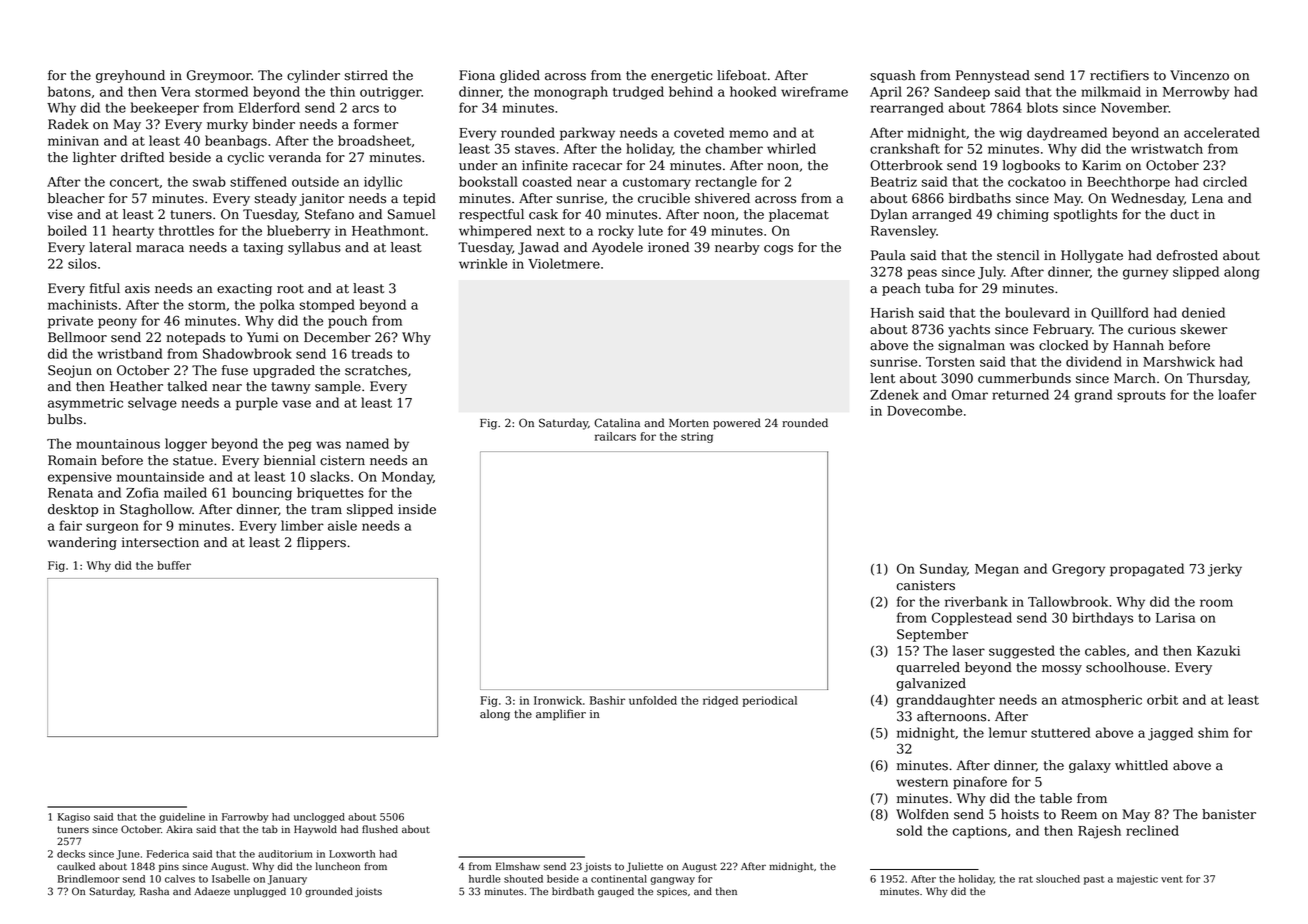  Describe the element at coordinates (321, 543) in the screenshot. I see `flippers` at that location.
